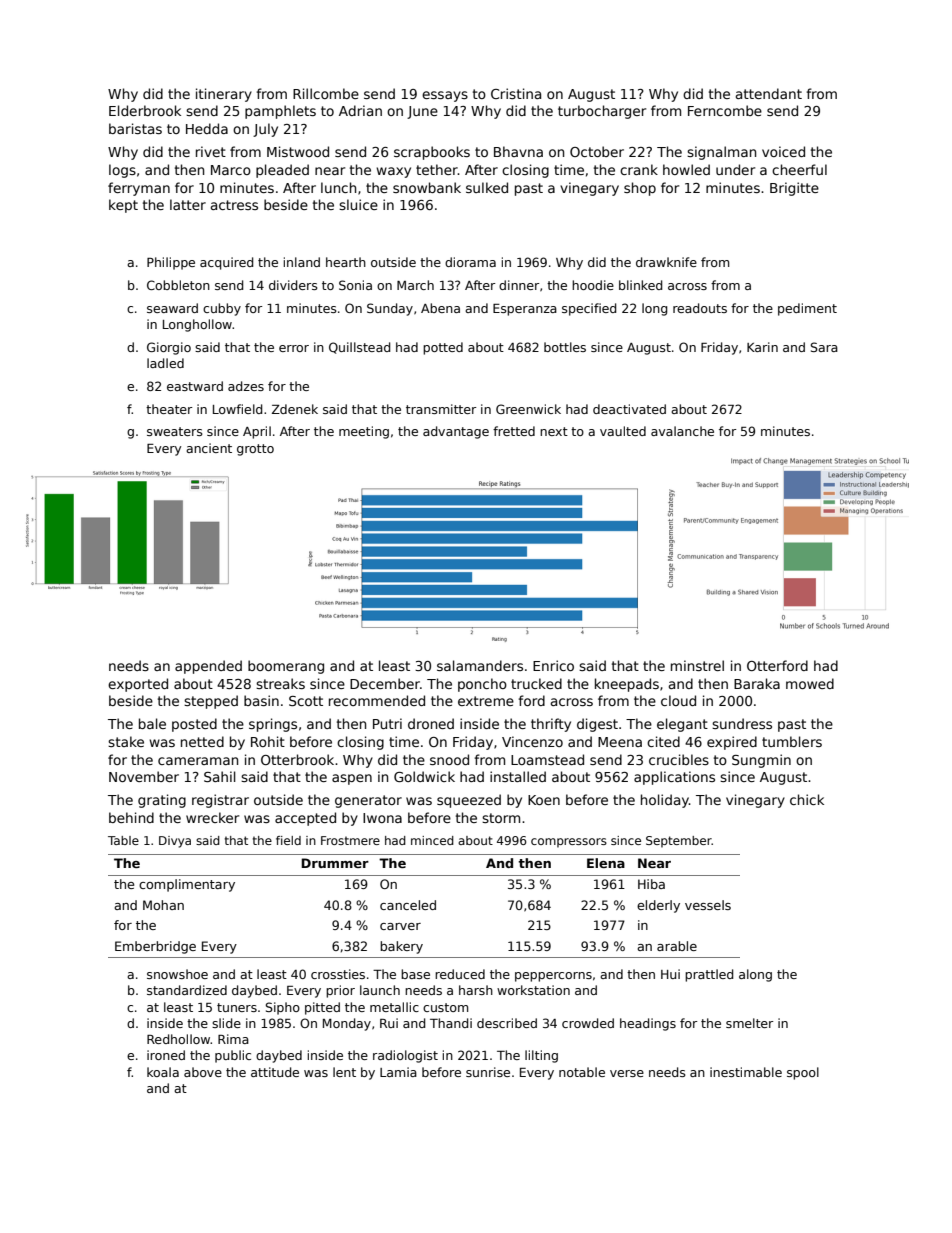 The width and height of the screenshot is (952, 1233). What do you see at coordinates (211, 702) in the screenshot?
I see `stepped` at bounding box center [211, 702].
